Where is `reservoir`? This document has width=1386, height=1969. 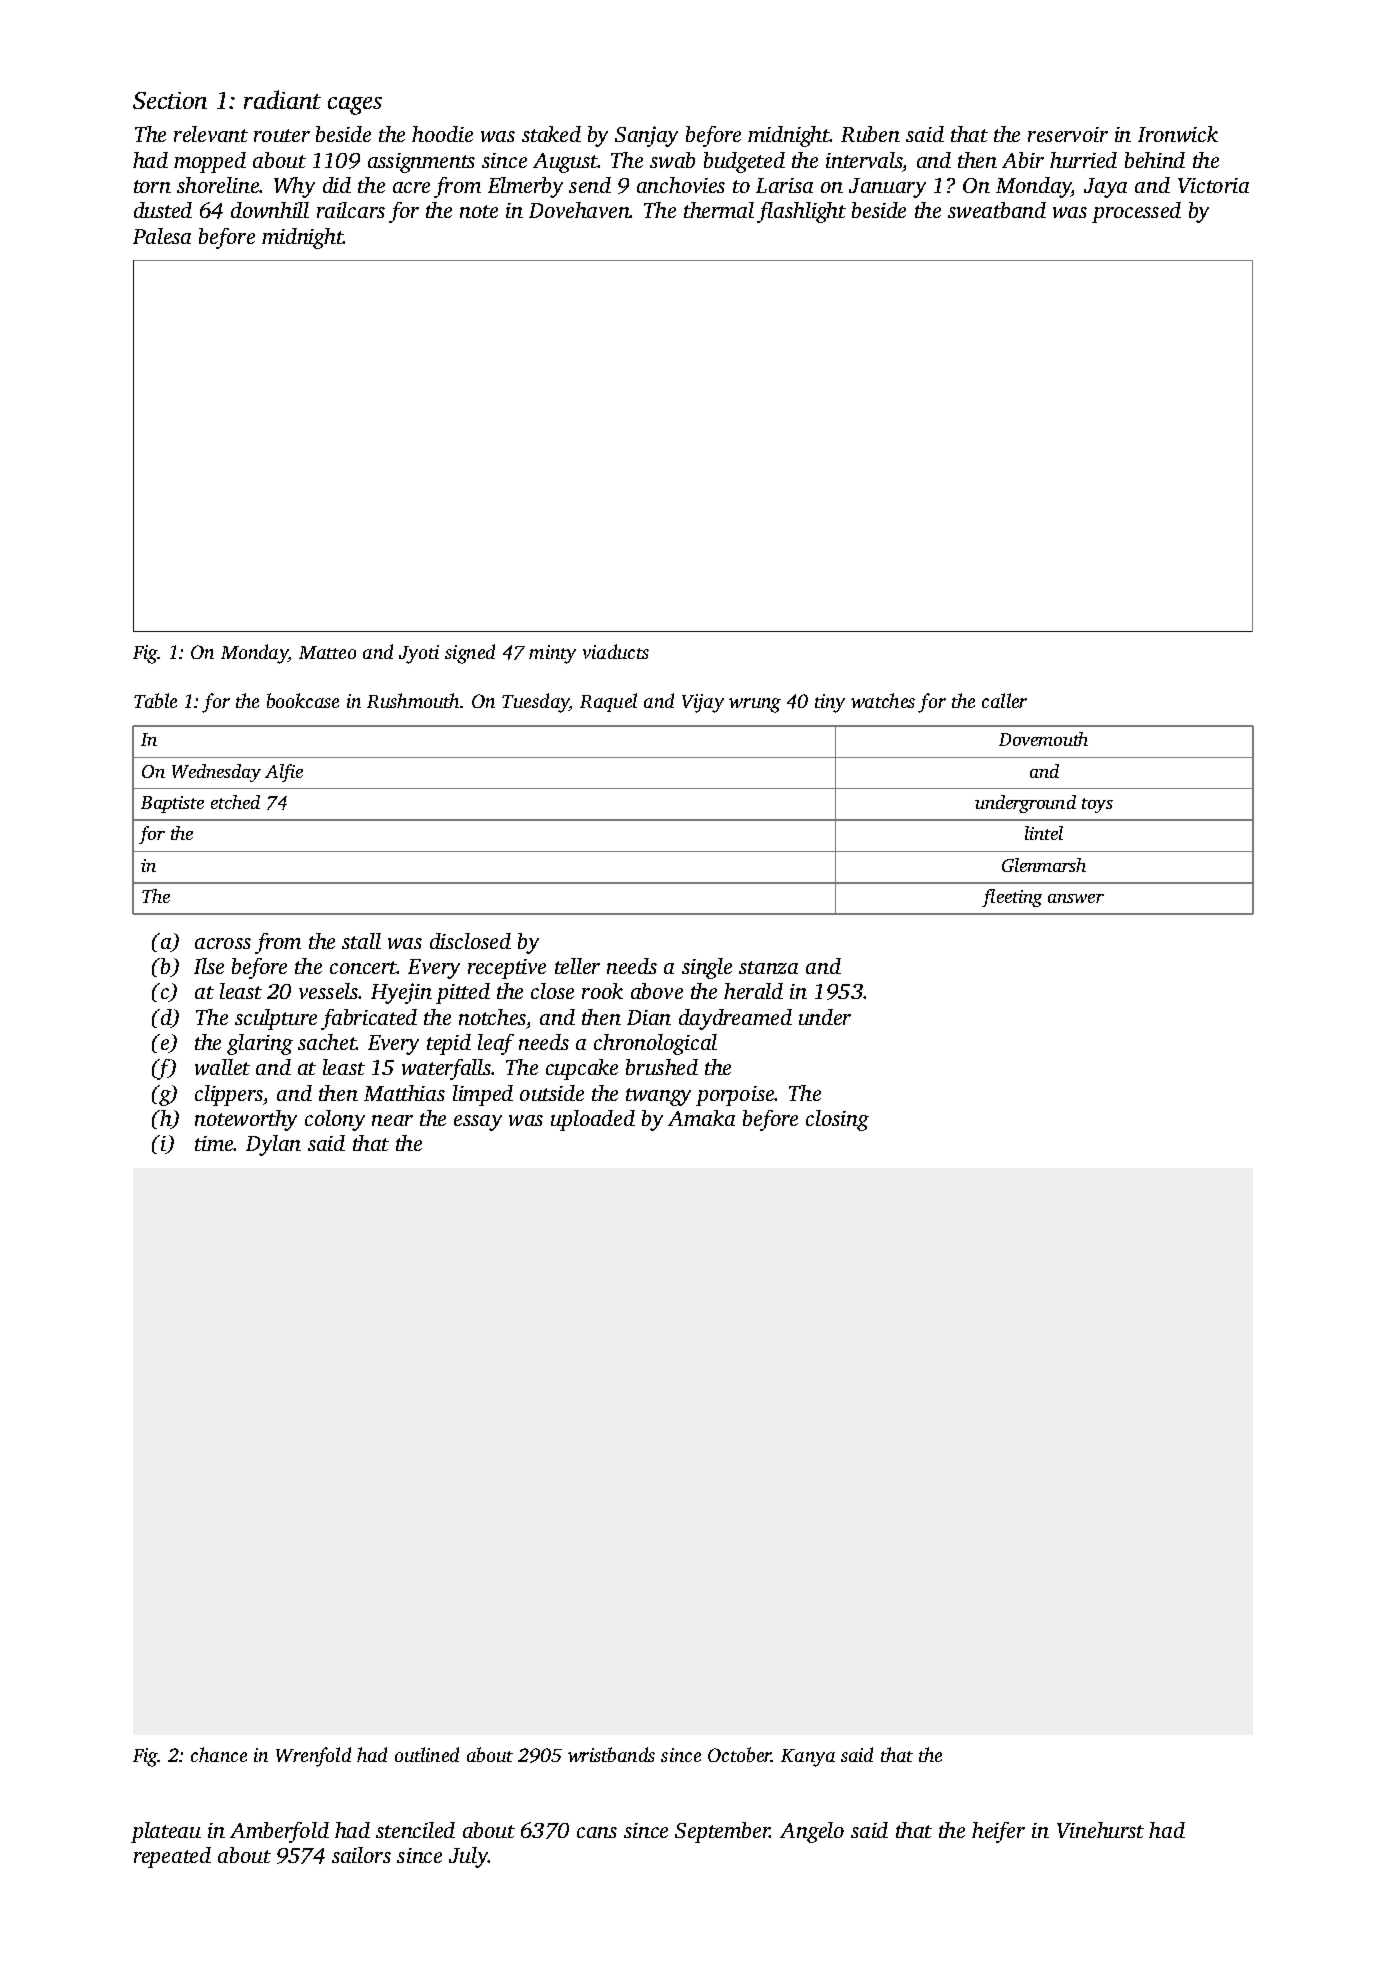
reservoir is located at coordinates (1068, 134).
